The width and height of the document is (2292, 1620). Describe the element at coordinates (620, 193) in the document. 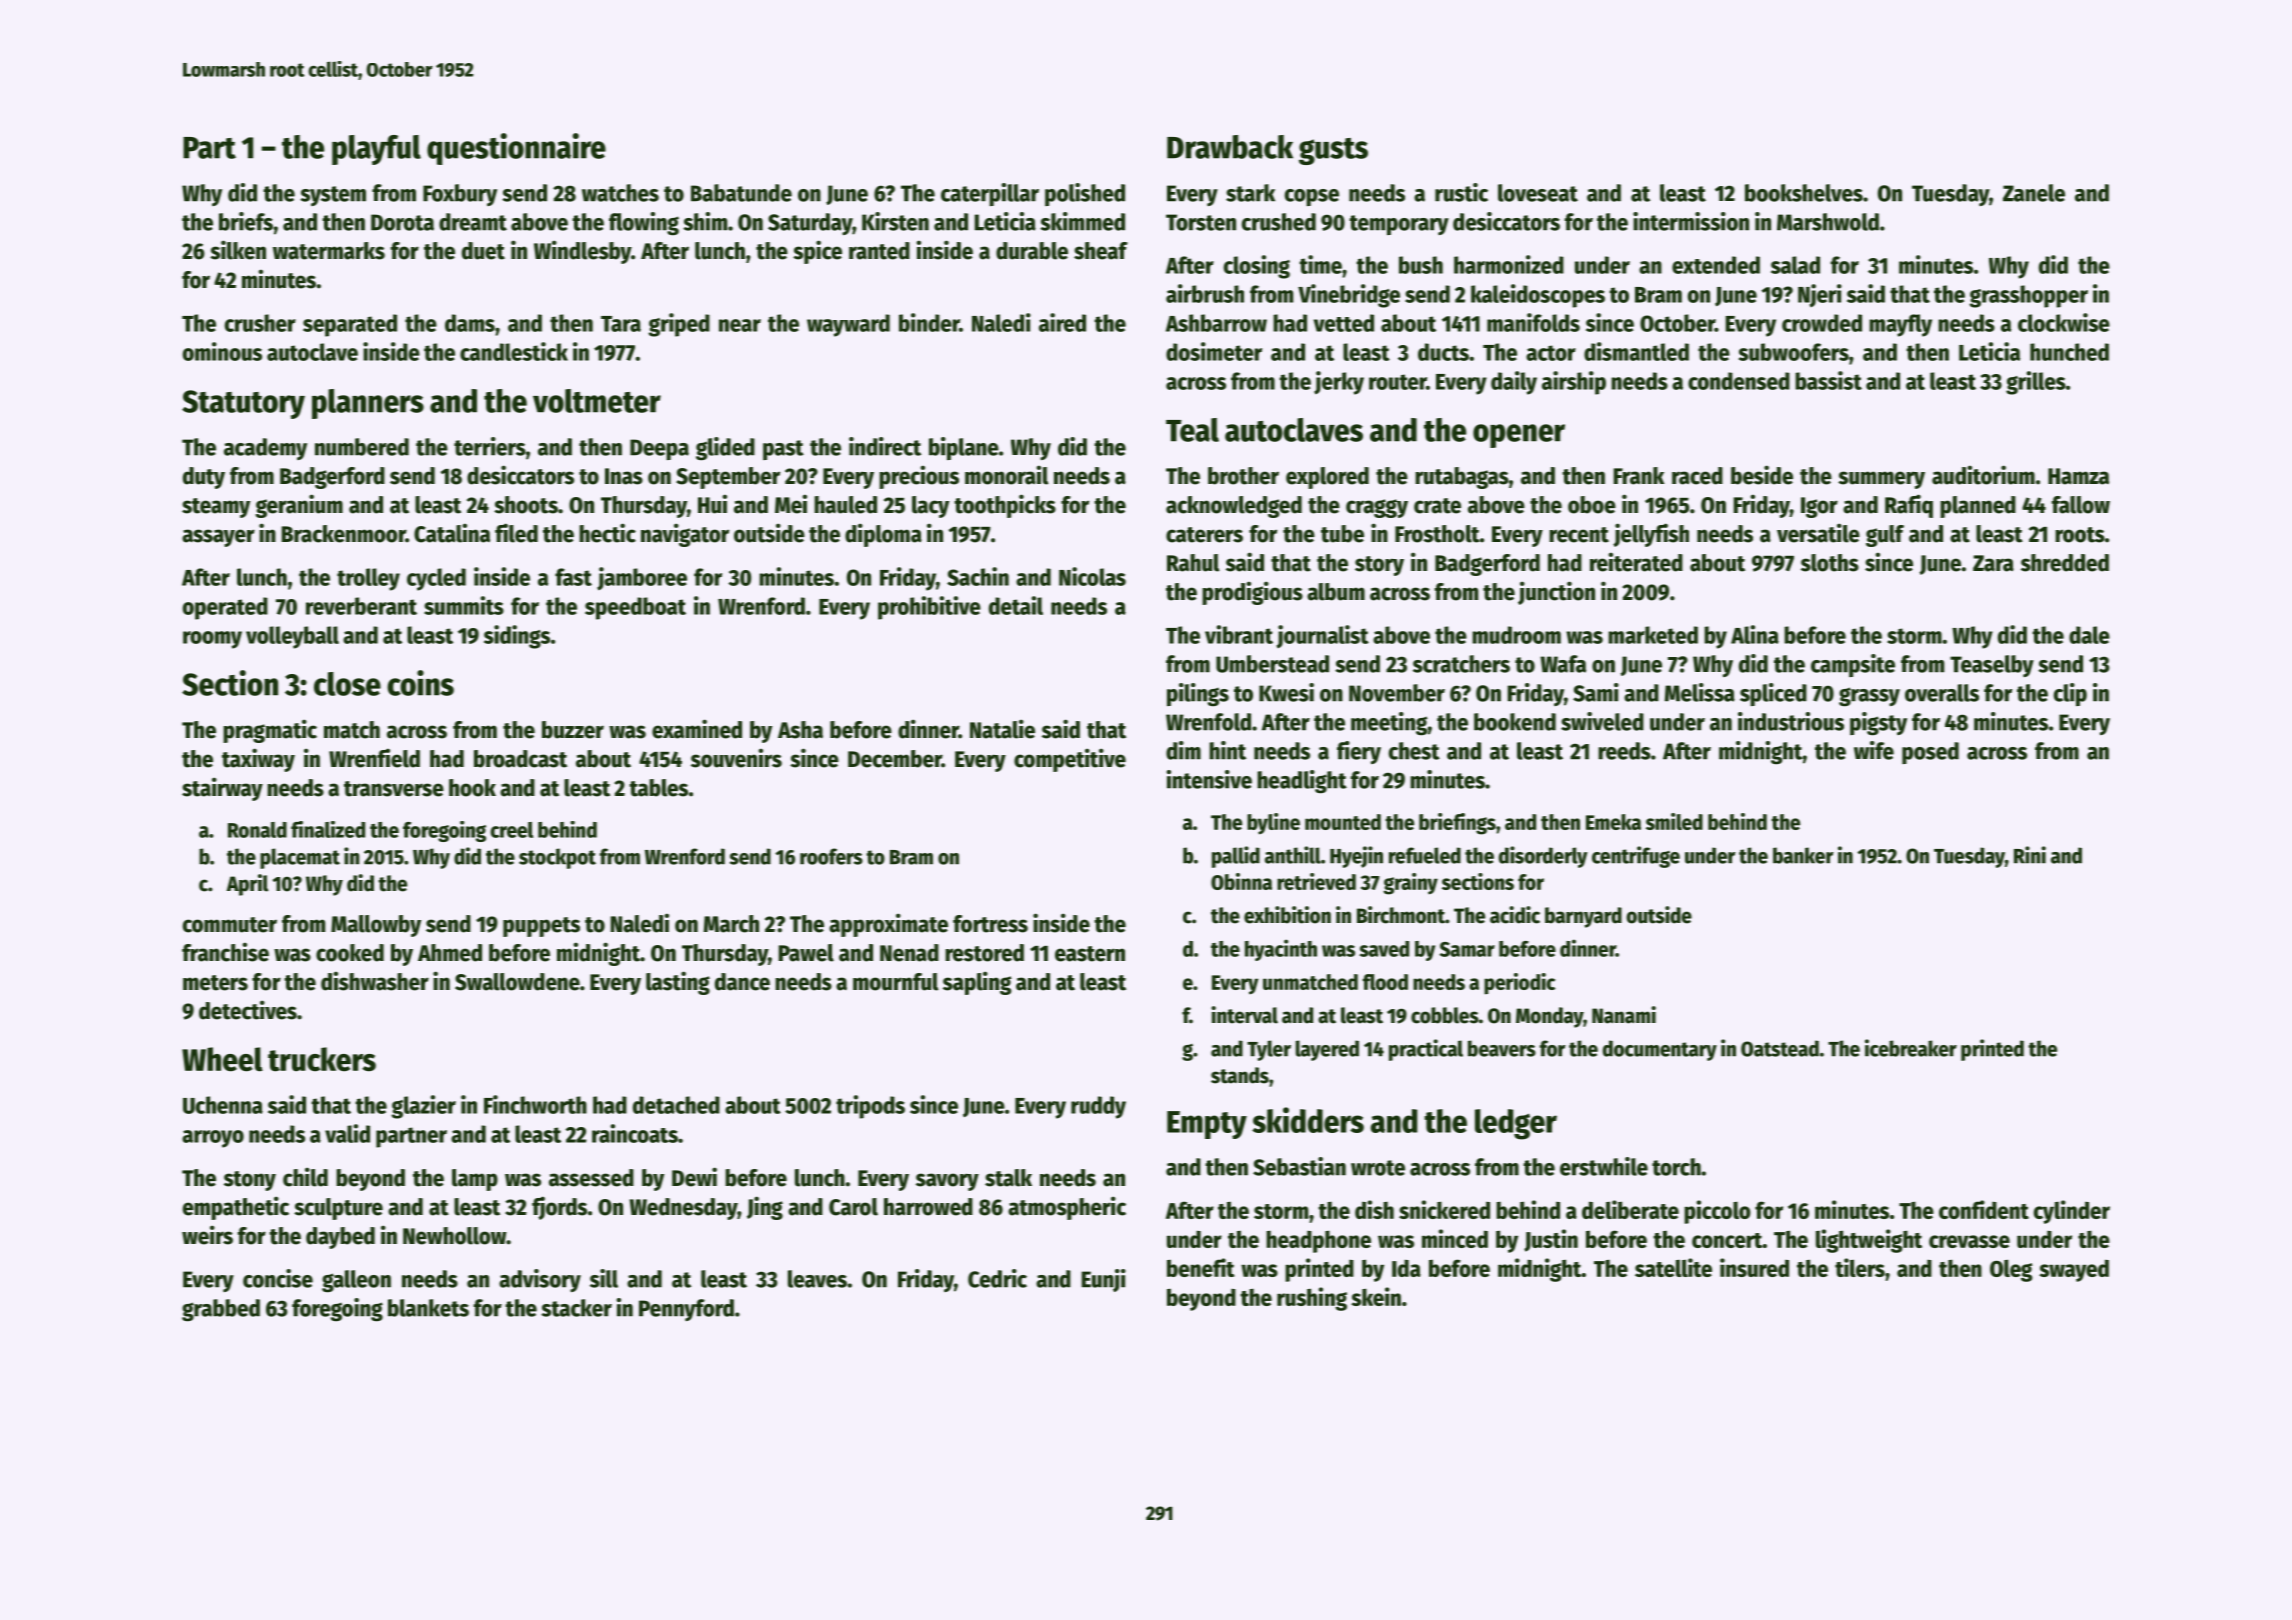

I see `watches` at that location.
